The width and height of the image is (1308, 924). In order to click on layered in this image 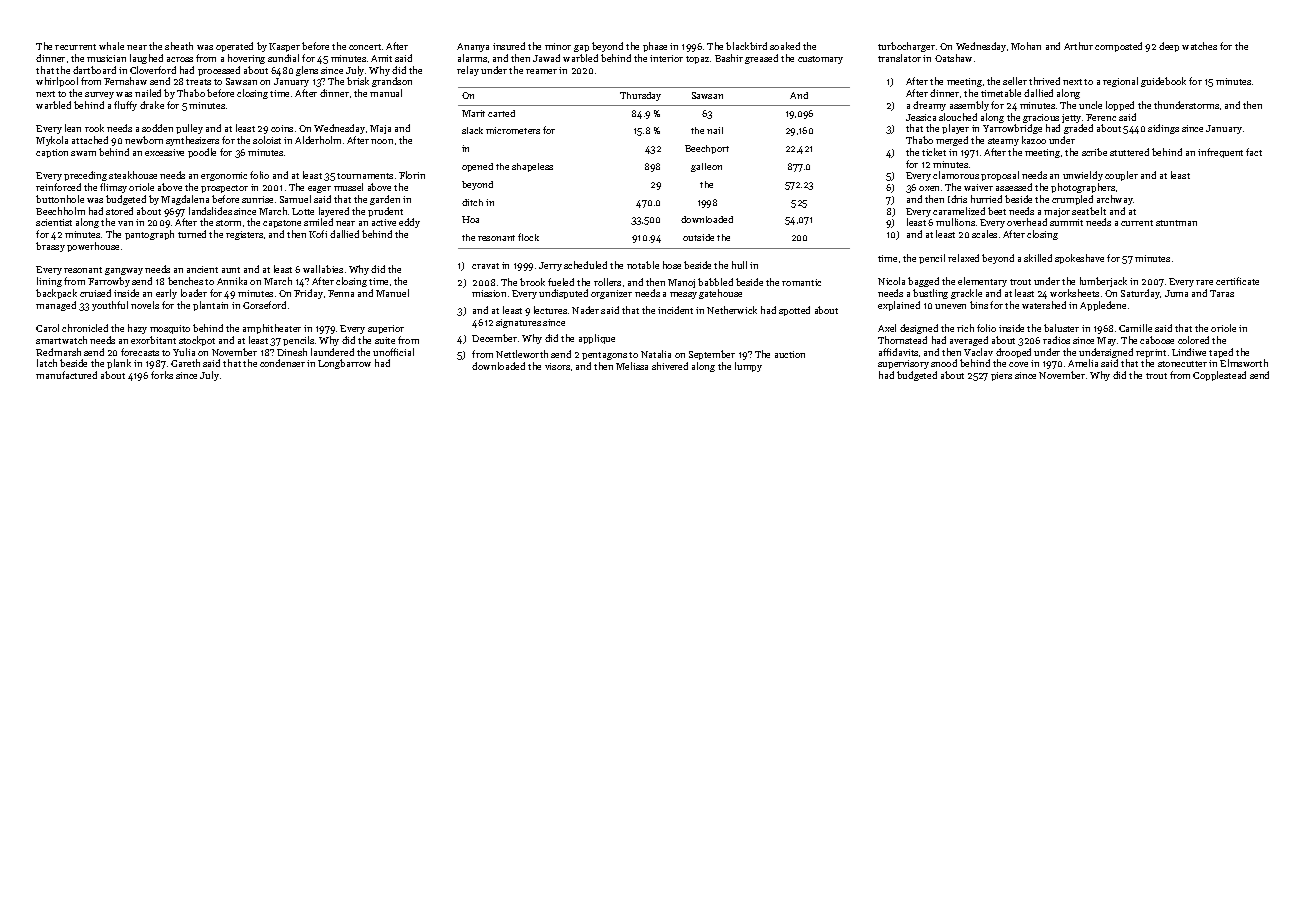, I will do `click(334, 212)`.
